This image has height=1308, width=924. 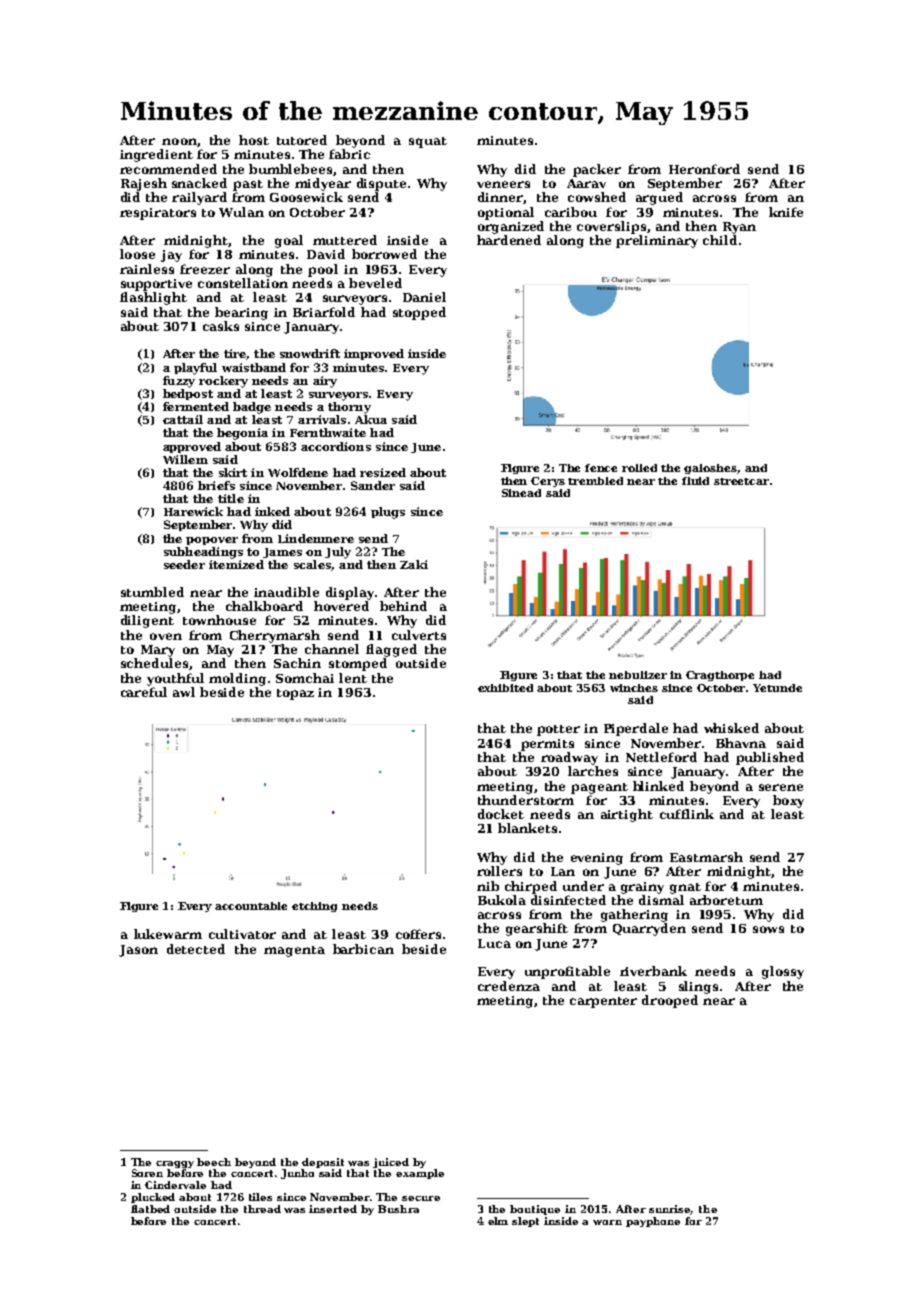 What do you see at coordinates (547, 745) in the image?
I see `permits` at bounding box center [547, 745].
